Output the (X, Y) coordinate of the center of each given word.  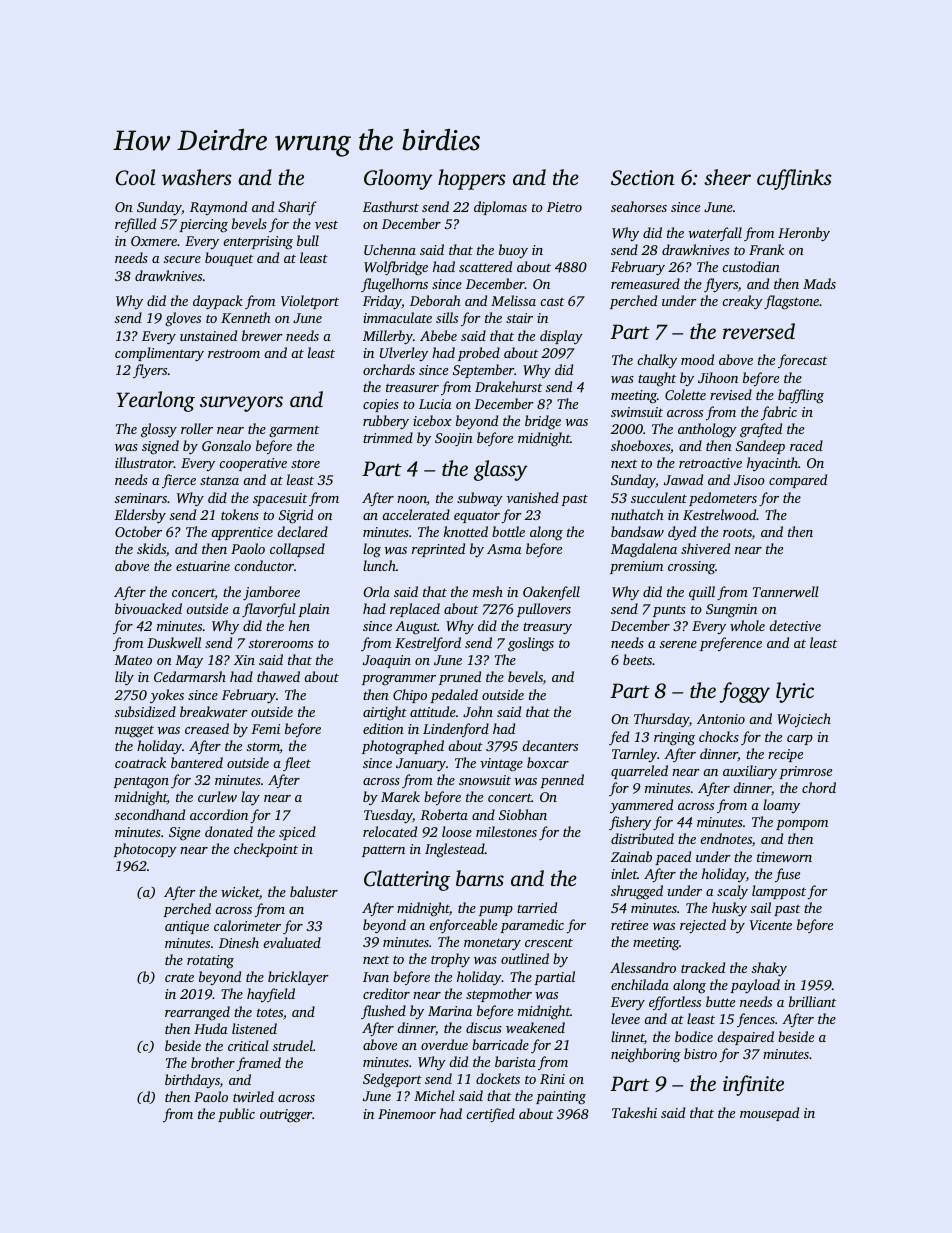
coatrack (140, 762)
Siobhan (523, 814)
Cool (135, 177)
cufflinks (794, 179)
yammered (641, 806)
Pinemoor (407, 1114)
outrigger (286, 1116)
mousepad (769, 1114)
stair (519, 318)
